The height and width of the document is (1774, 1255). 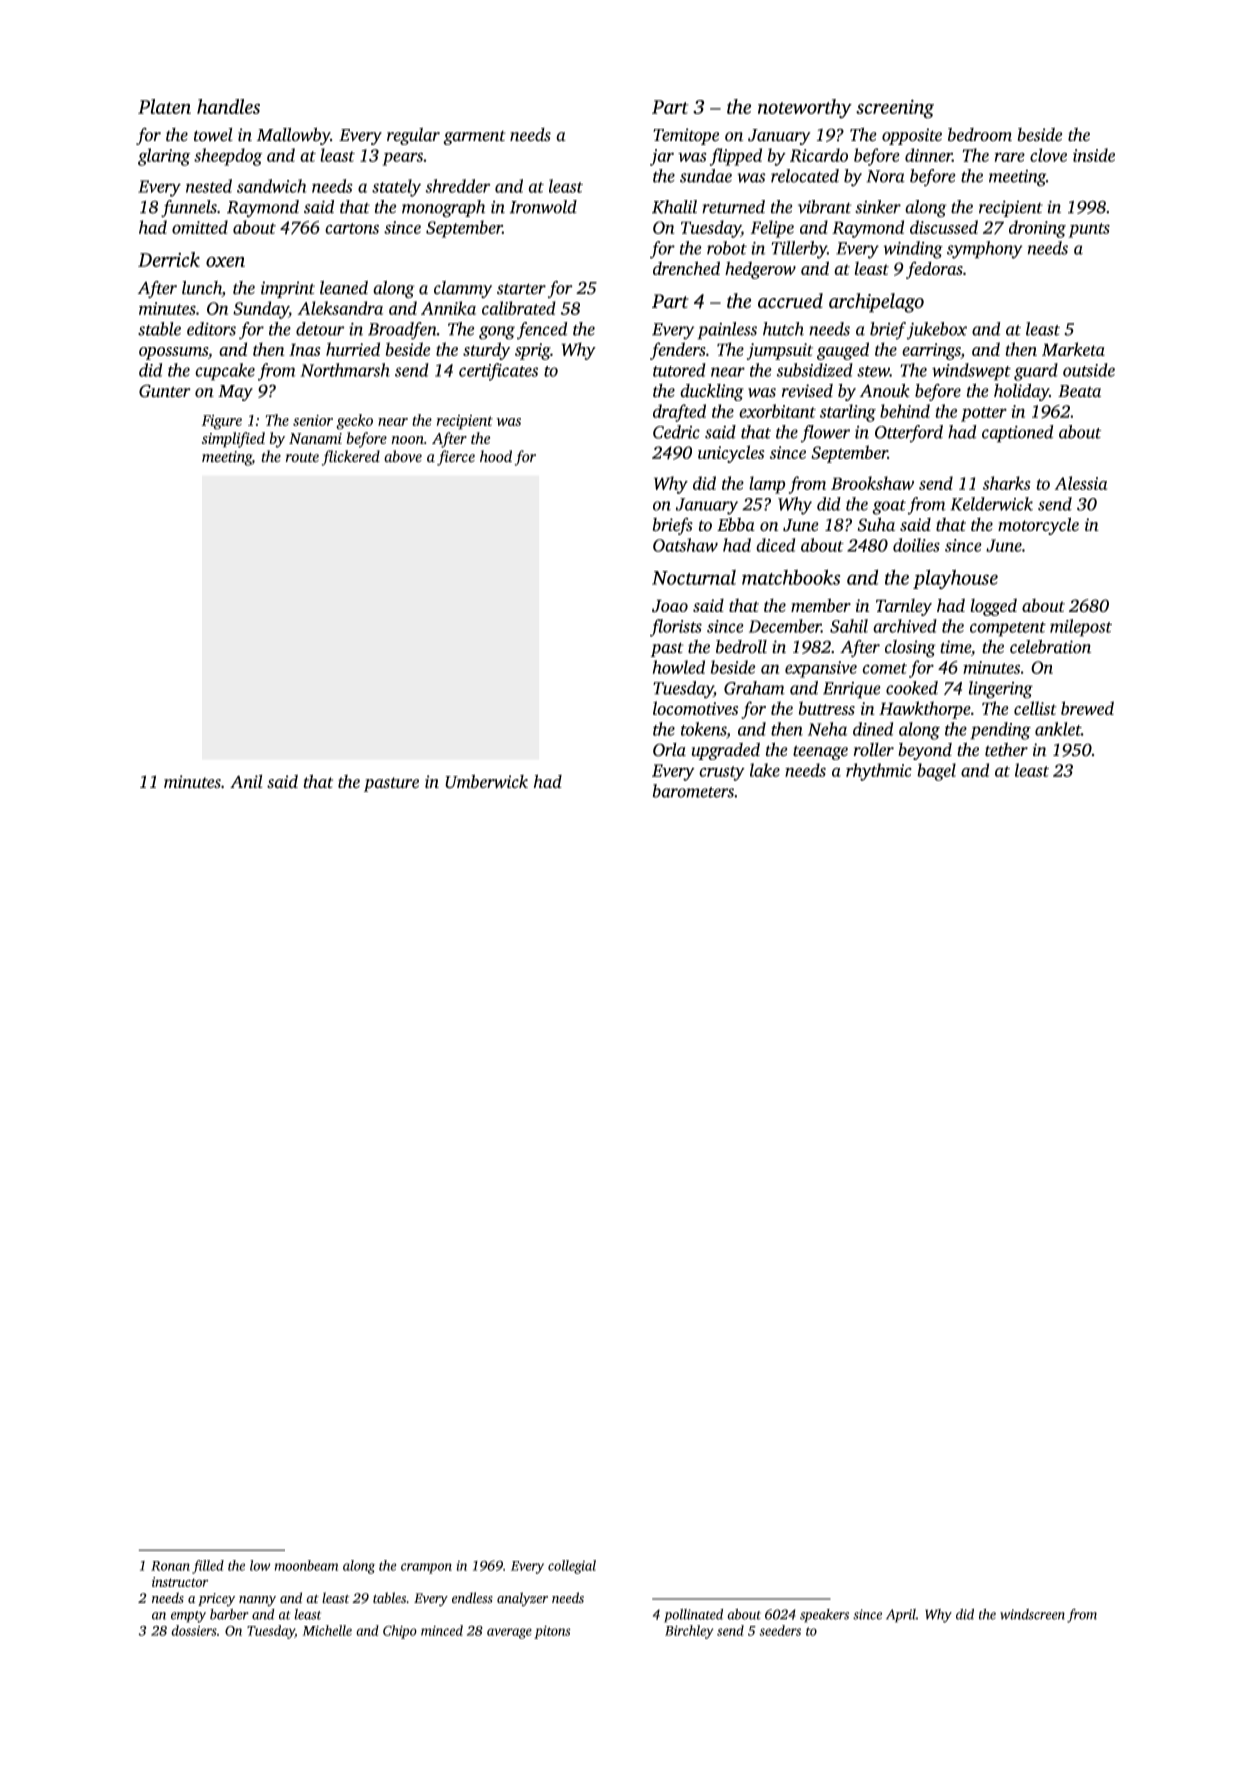 I want to click on filled, so click(x=208, y=1567).
